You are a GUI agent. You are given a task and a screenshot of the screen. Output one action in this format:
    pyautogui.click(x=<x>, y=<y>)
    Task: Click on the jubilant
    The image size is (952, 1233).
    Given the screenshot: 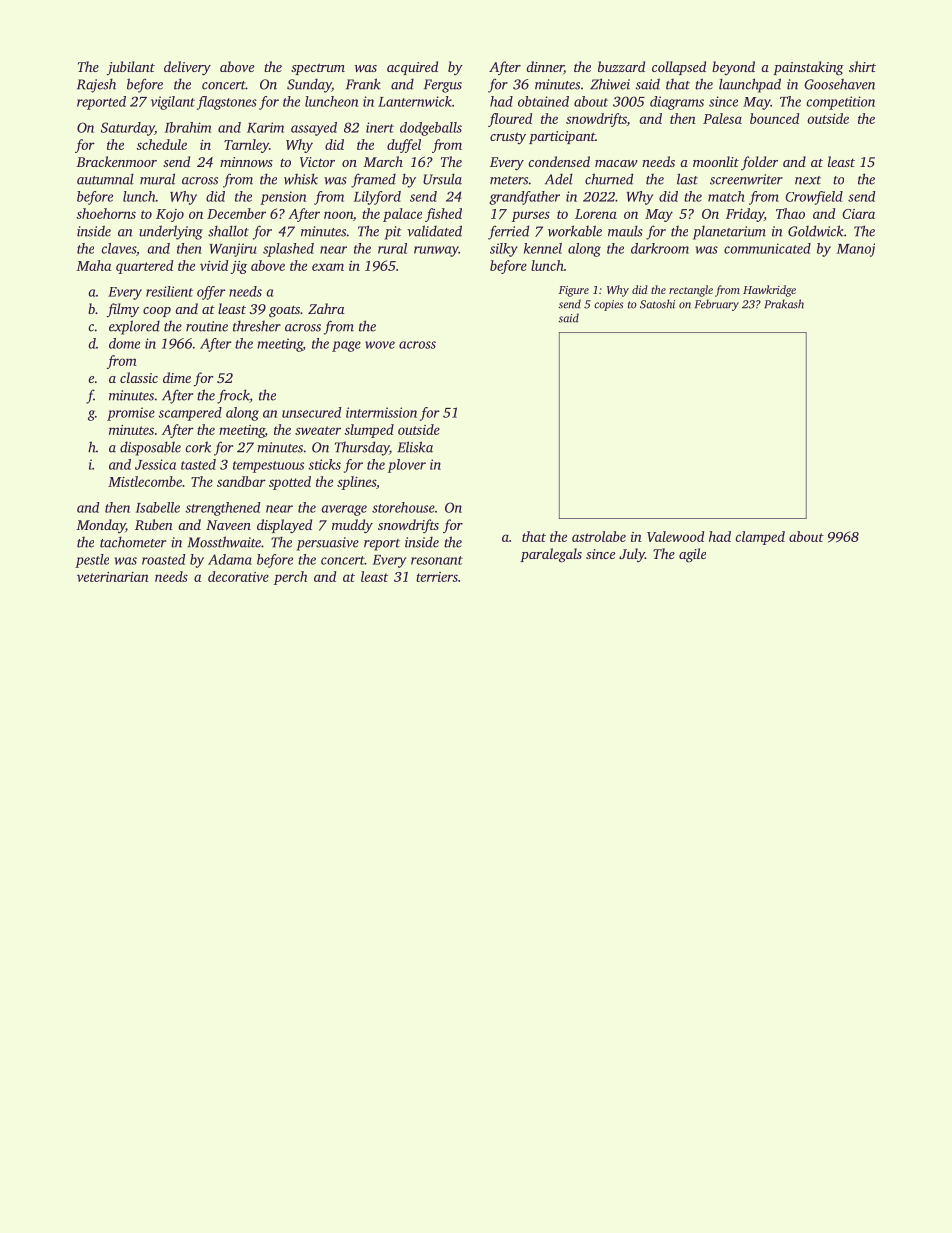 What is the action you would take?
    pyautogui.click(x=130, y=68)
